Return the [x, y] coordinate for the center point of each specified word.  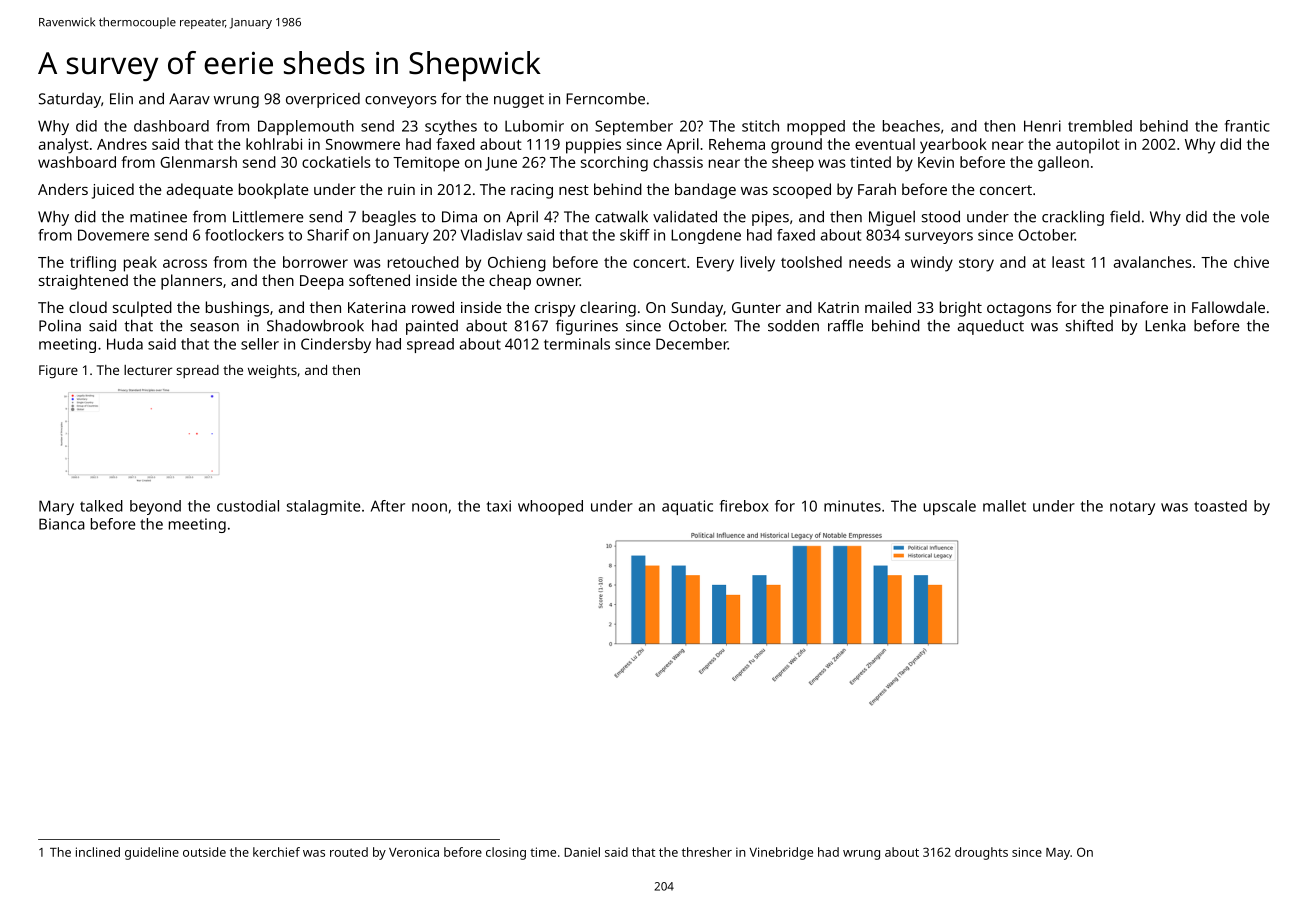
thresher [707, 852]
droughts [981, 853]
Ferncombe [605, 99]
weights [272, 371]
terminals [577, 344]
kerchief [276, 852]
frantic [1247, 126]
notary [1132, 508]
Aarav [189, 99]
